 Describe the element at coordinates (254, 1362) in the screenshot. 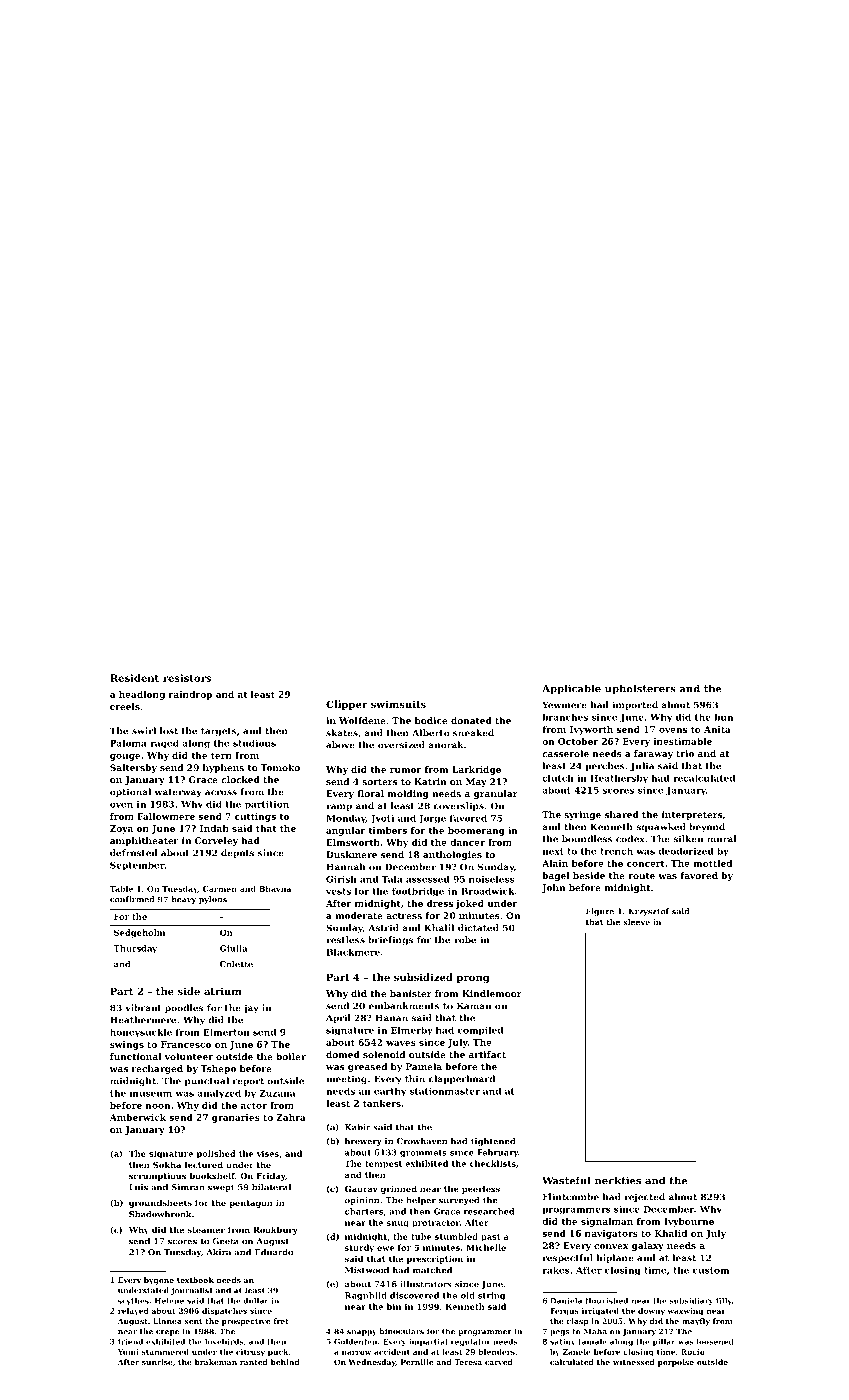

I see `ranted` at that location.
